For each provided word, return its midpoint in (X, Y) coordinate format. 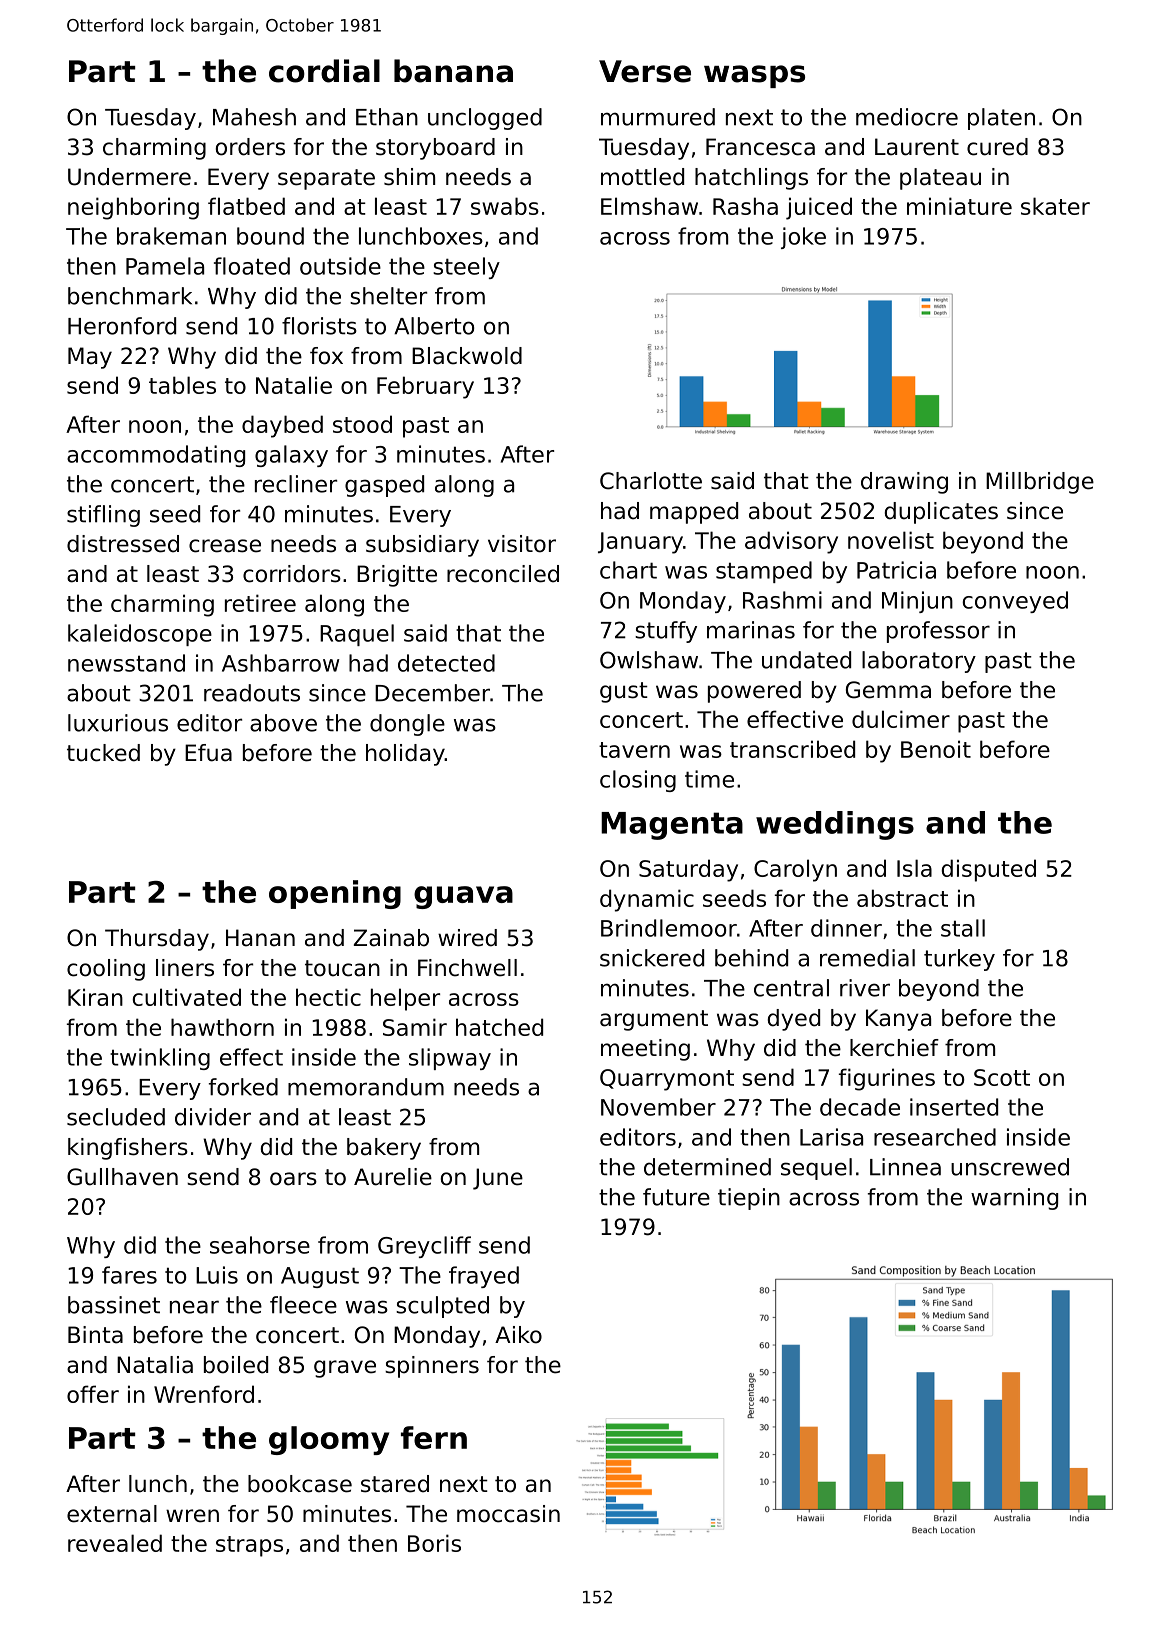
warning (1014, 1199)
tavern (634, 750)
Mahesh (254, 117)
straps (249, 1546)
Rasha (745, 206)
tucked (103, 753)
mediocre (907, 117)
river (865, 988)
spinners (432, 1367)
